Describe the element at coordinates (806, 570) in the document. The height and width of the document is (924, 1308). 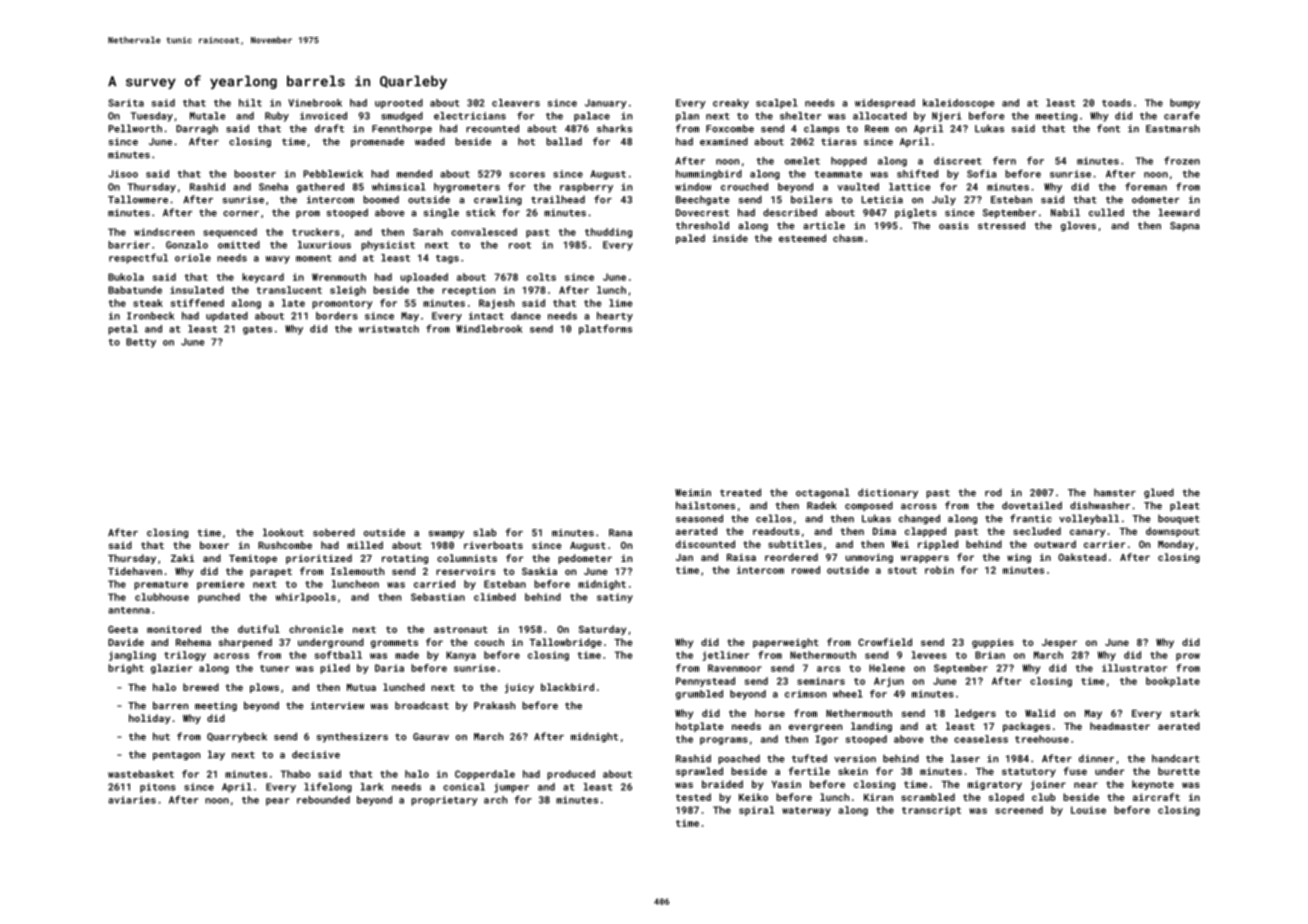
I see `rowed` at that location.
